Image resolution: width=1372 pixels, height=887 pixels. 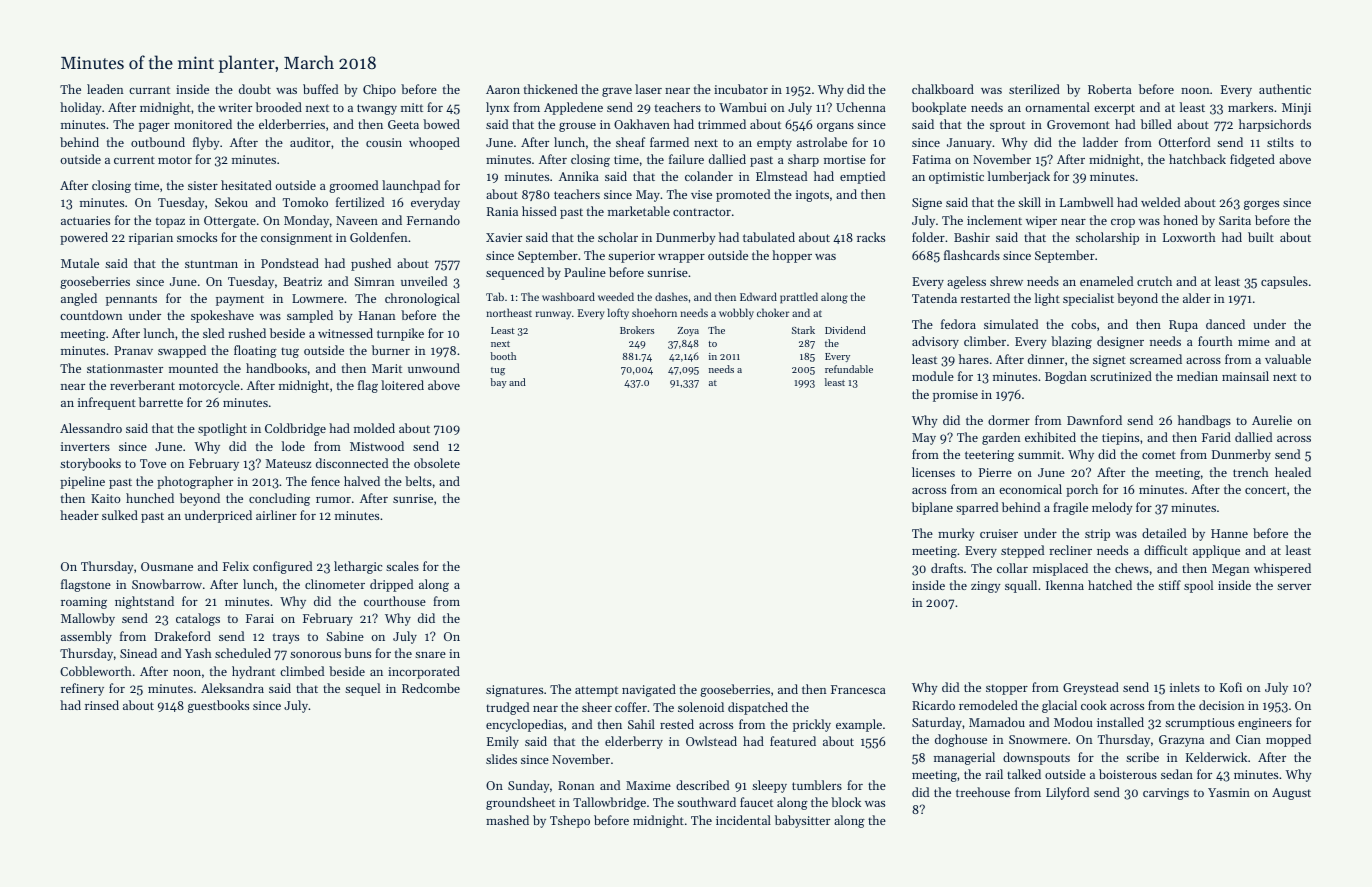 What do you see at coordinates (1265, 490) in the document?
I see `concert` at bounding box center [1265, 490].
